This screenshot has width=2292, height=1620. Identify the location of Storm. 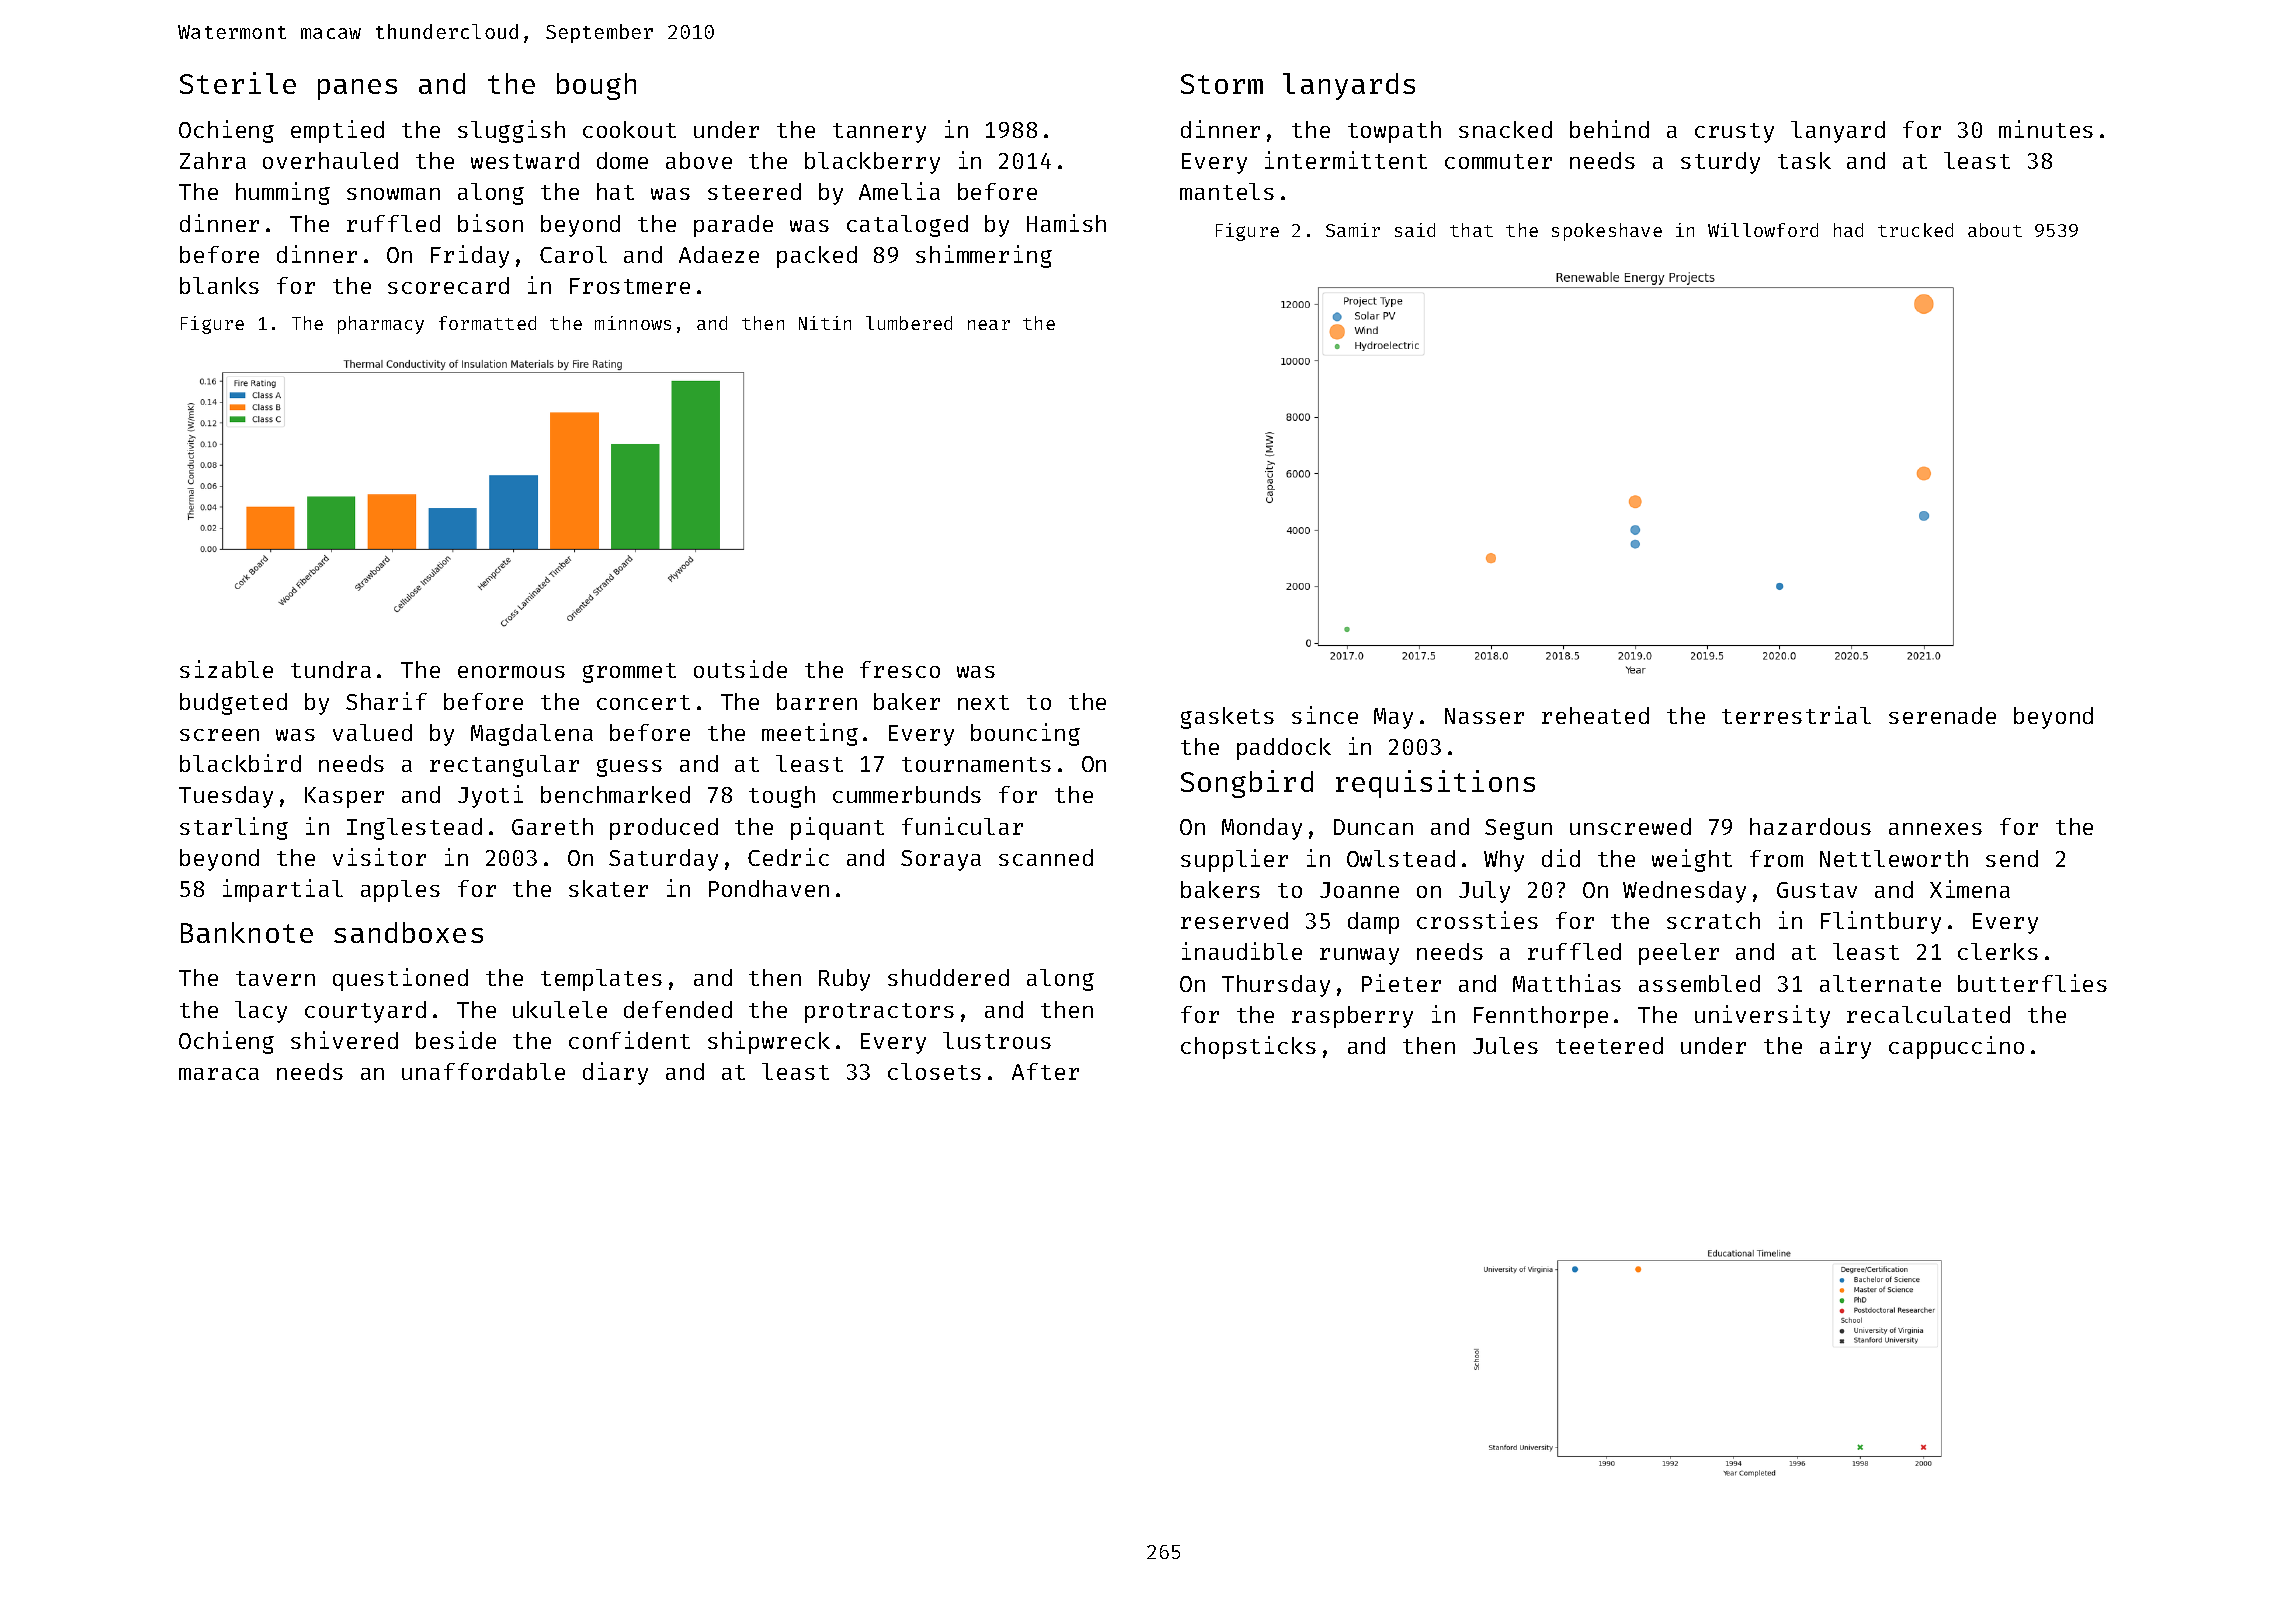
(1222, 84).
